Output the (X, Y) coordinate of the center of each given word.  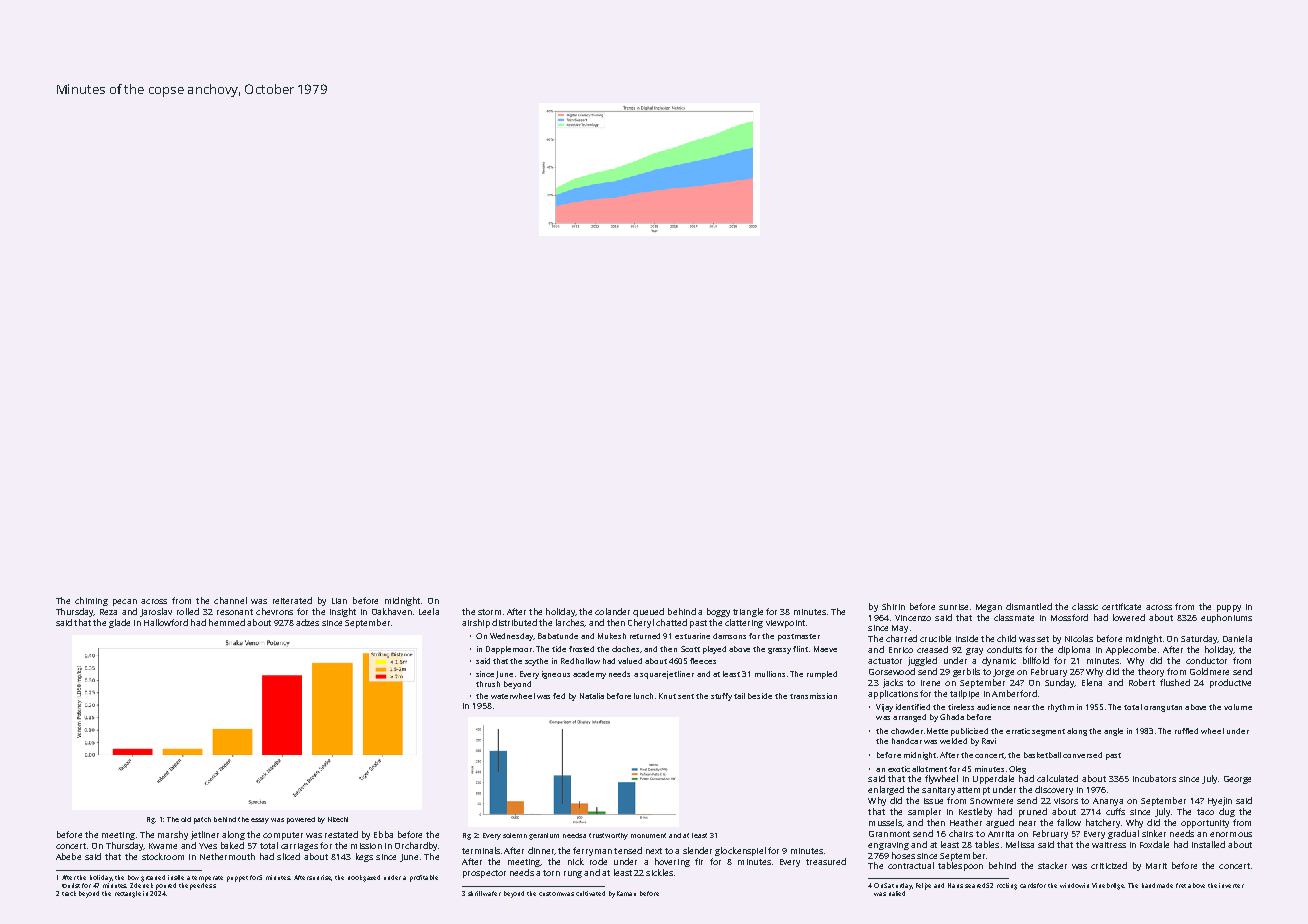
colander (612, 611)
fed (559, 696)
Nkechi (338, 819)
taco (1205, 812)
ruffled (1186, 731)
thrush (488, 684)
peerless (203, 886)
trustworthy (608, 836)
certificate (1121, 606)
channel (230, 600)
